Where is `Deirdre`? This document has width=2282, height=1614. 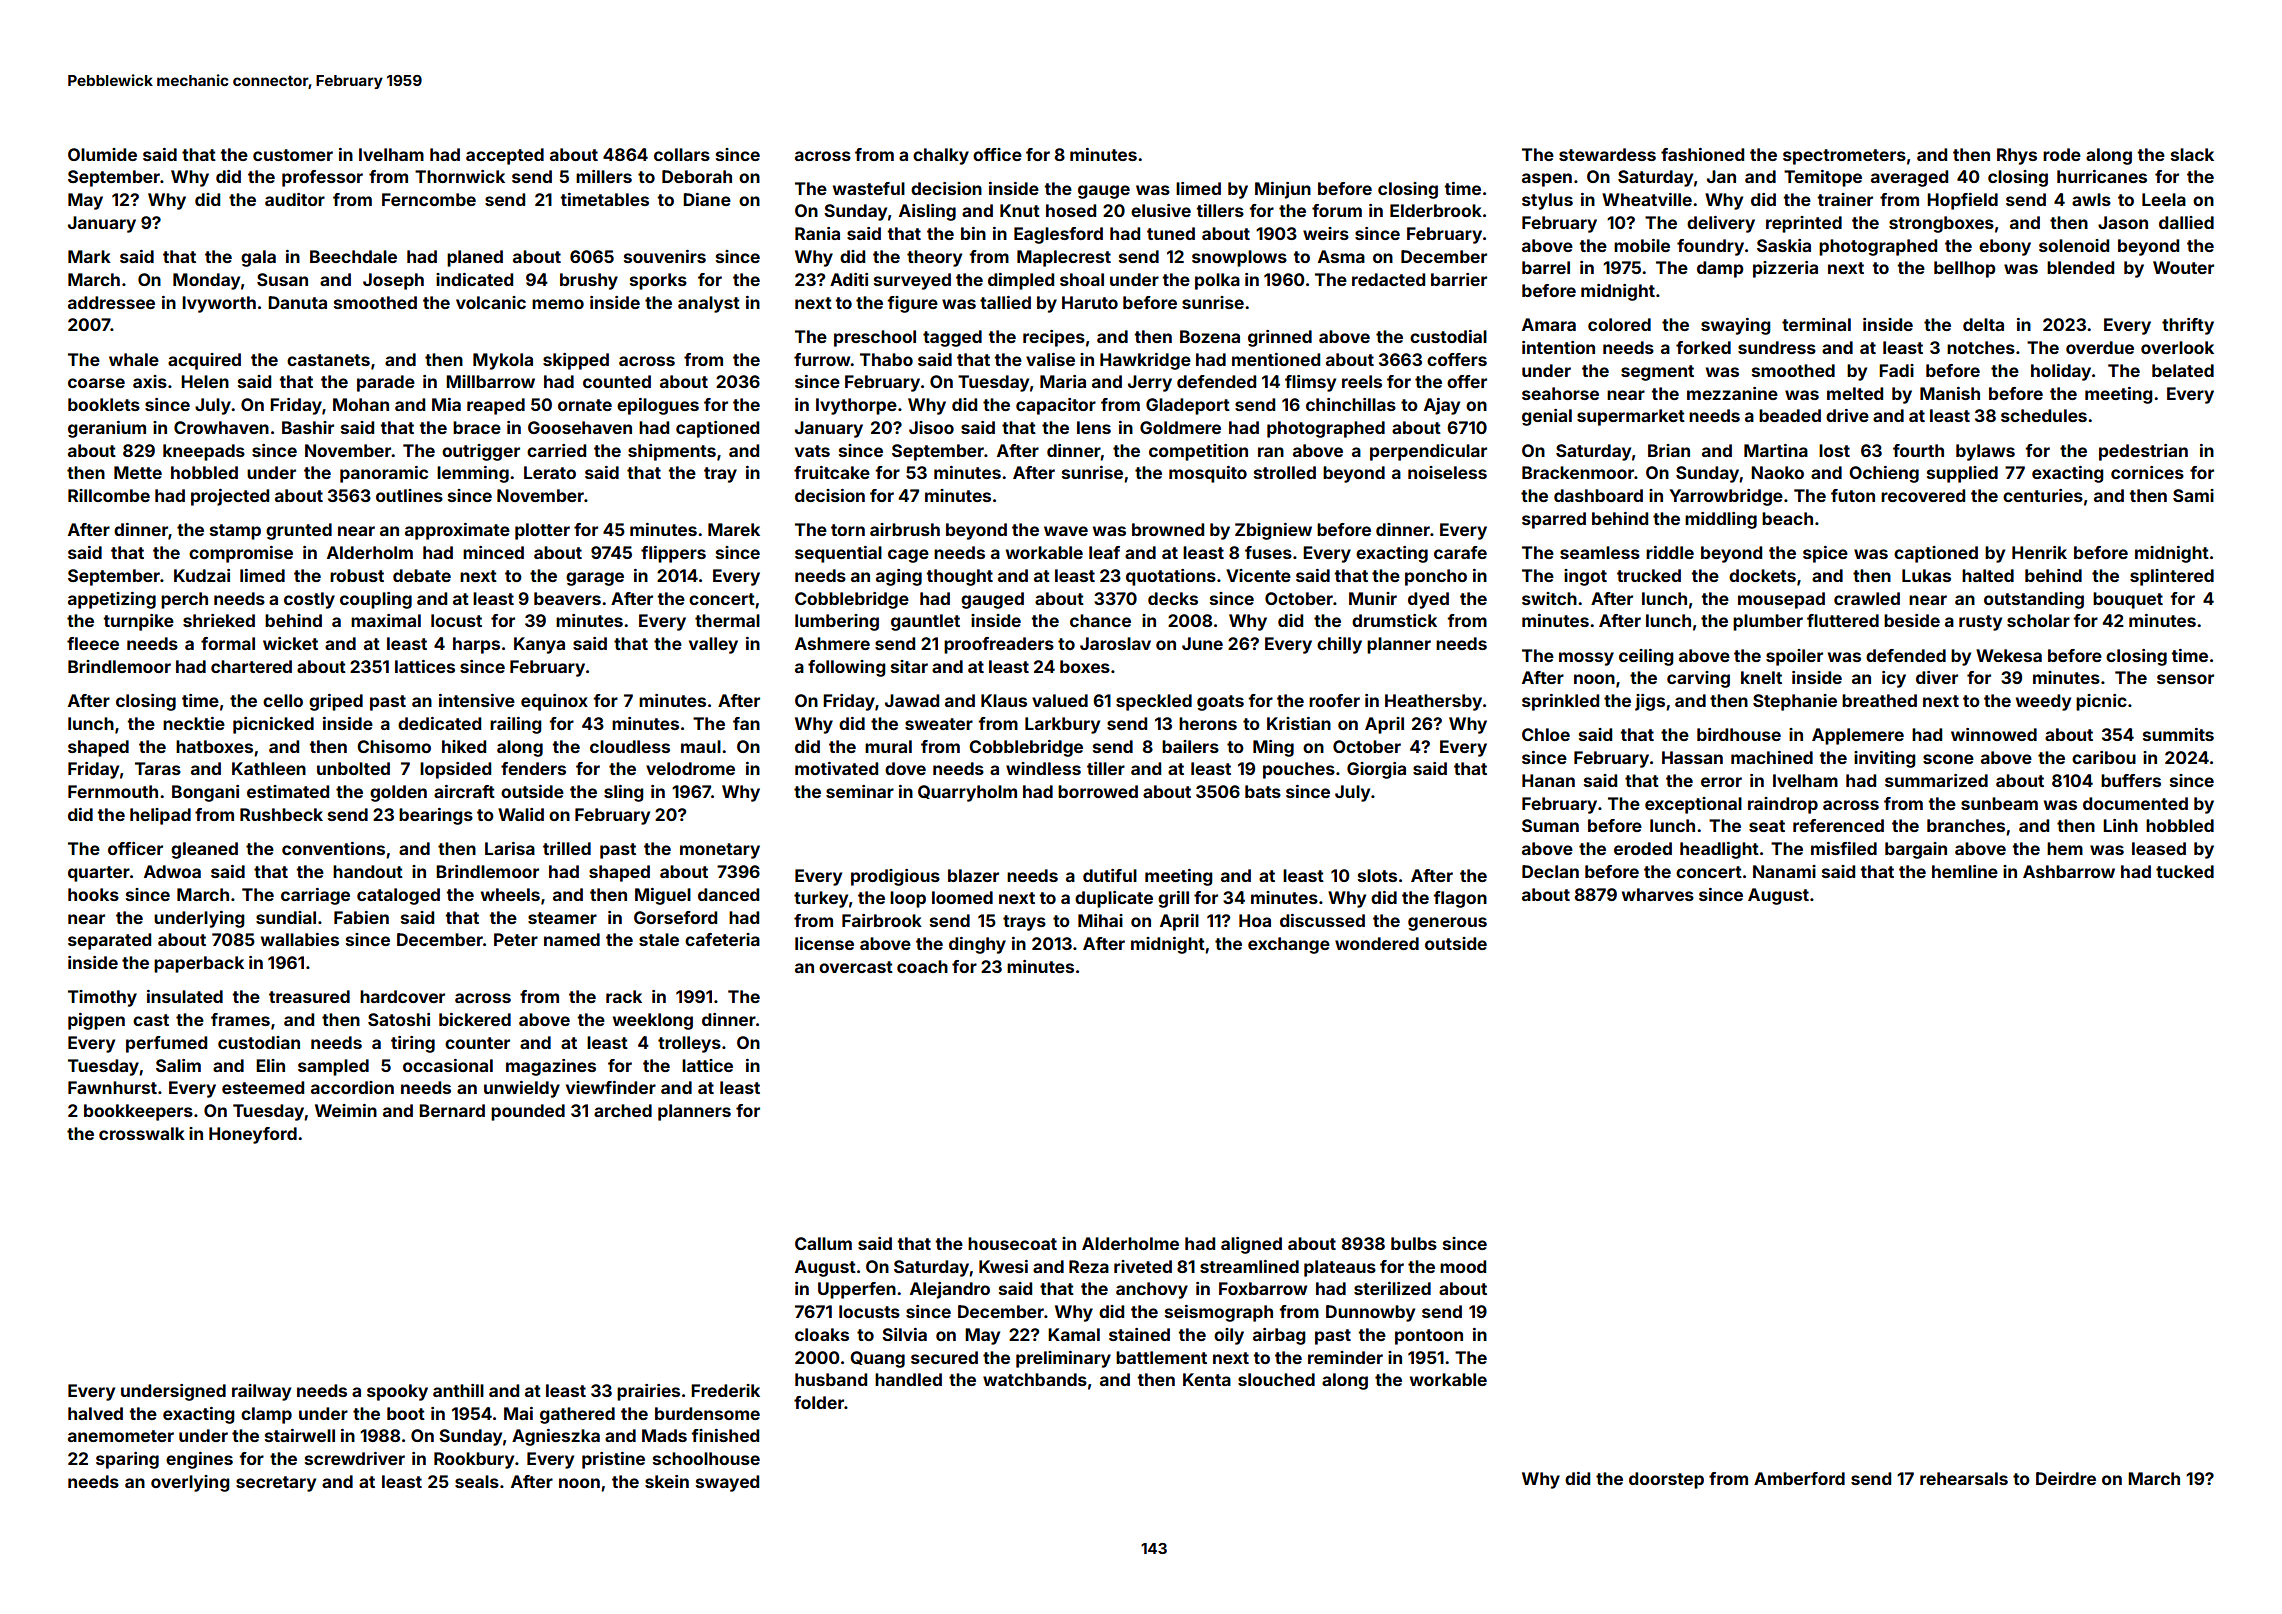
Deirdre is located at coordinates (2066, 1478).
